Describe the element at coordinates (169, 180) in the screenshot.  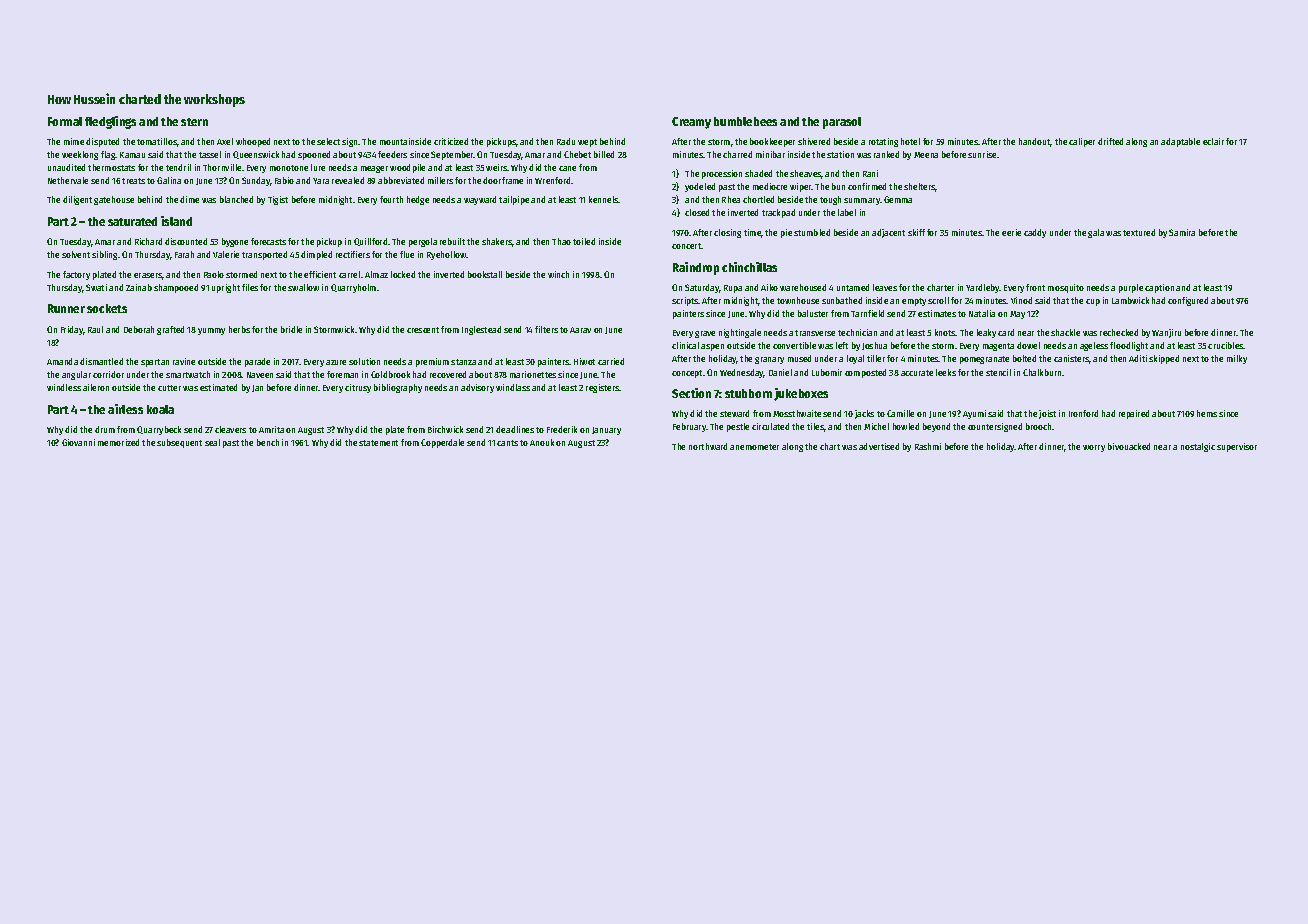
I see `Galina` at that location.
